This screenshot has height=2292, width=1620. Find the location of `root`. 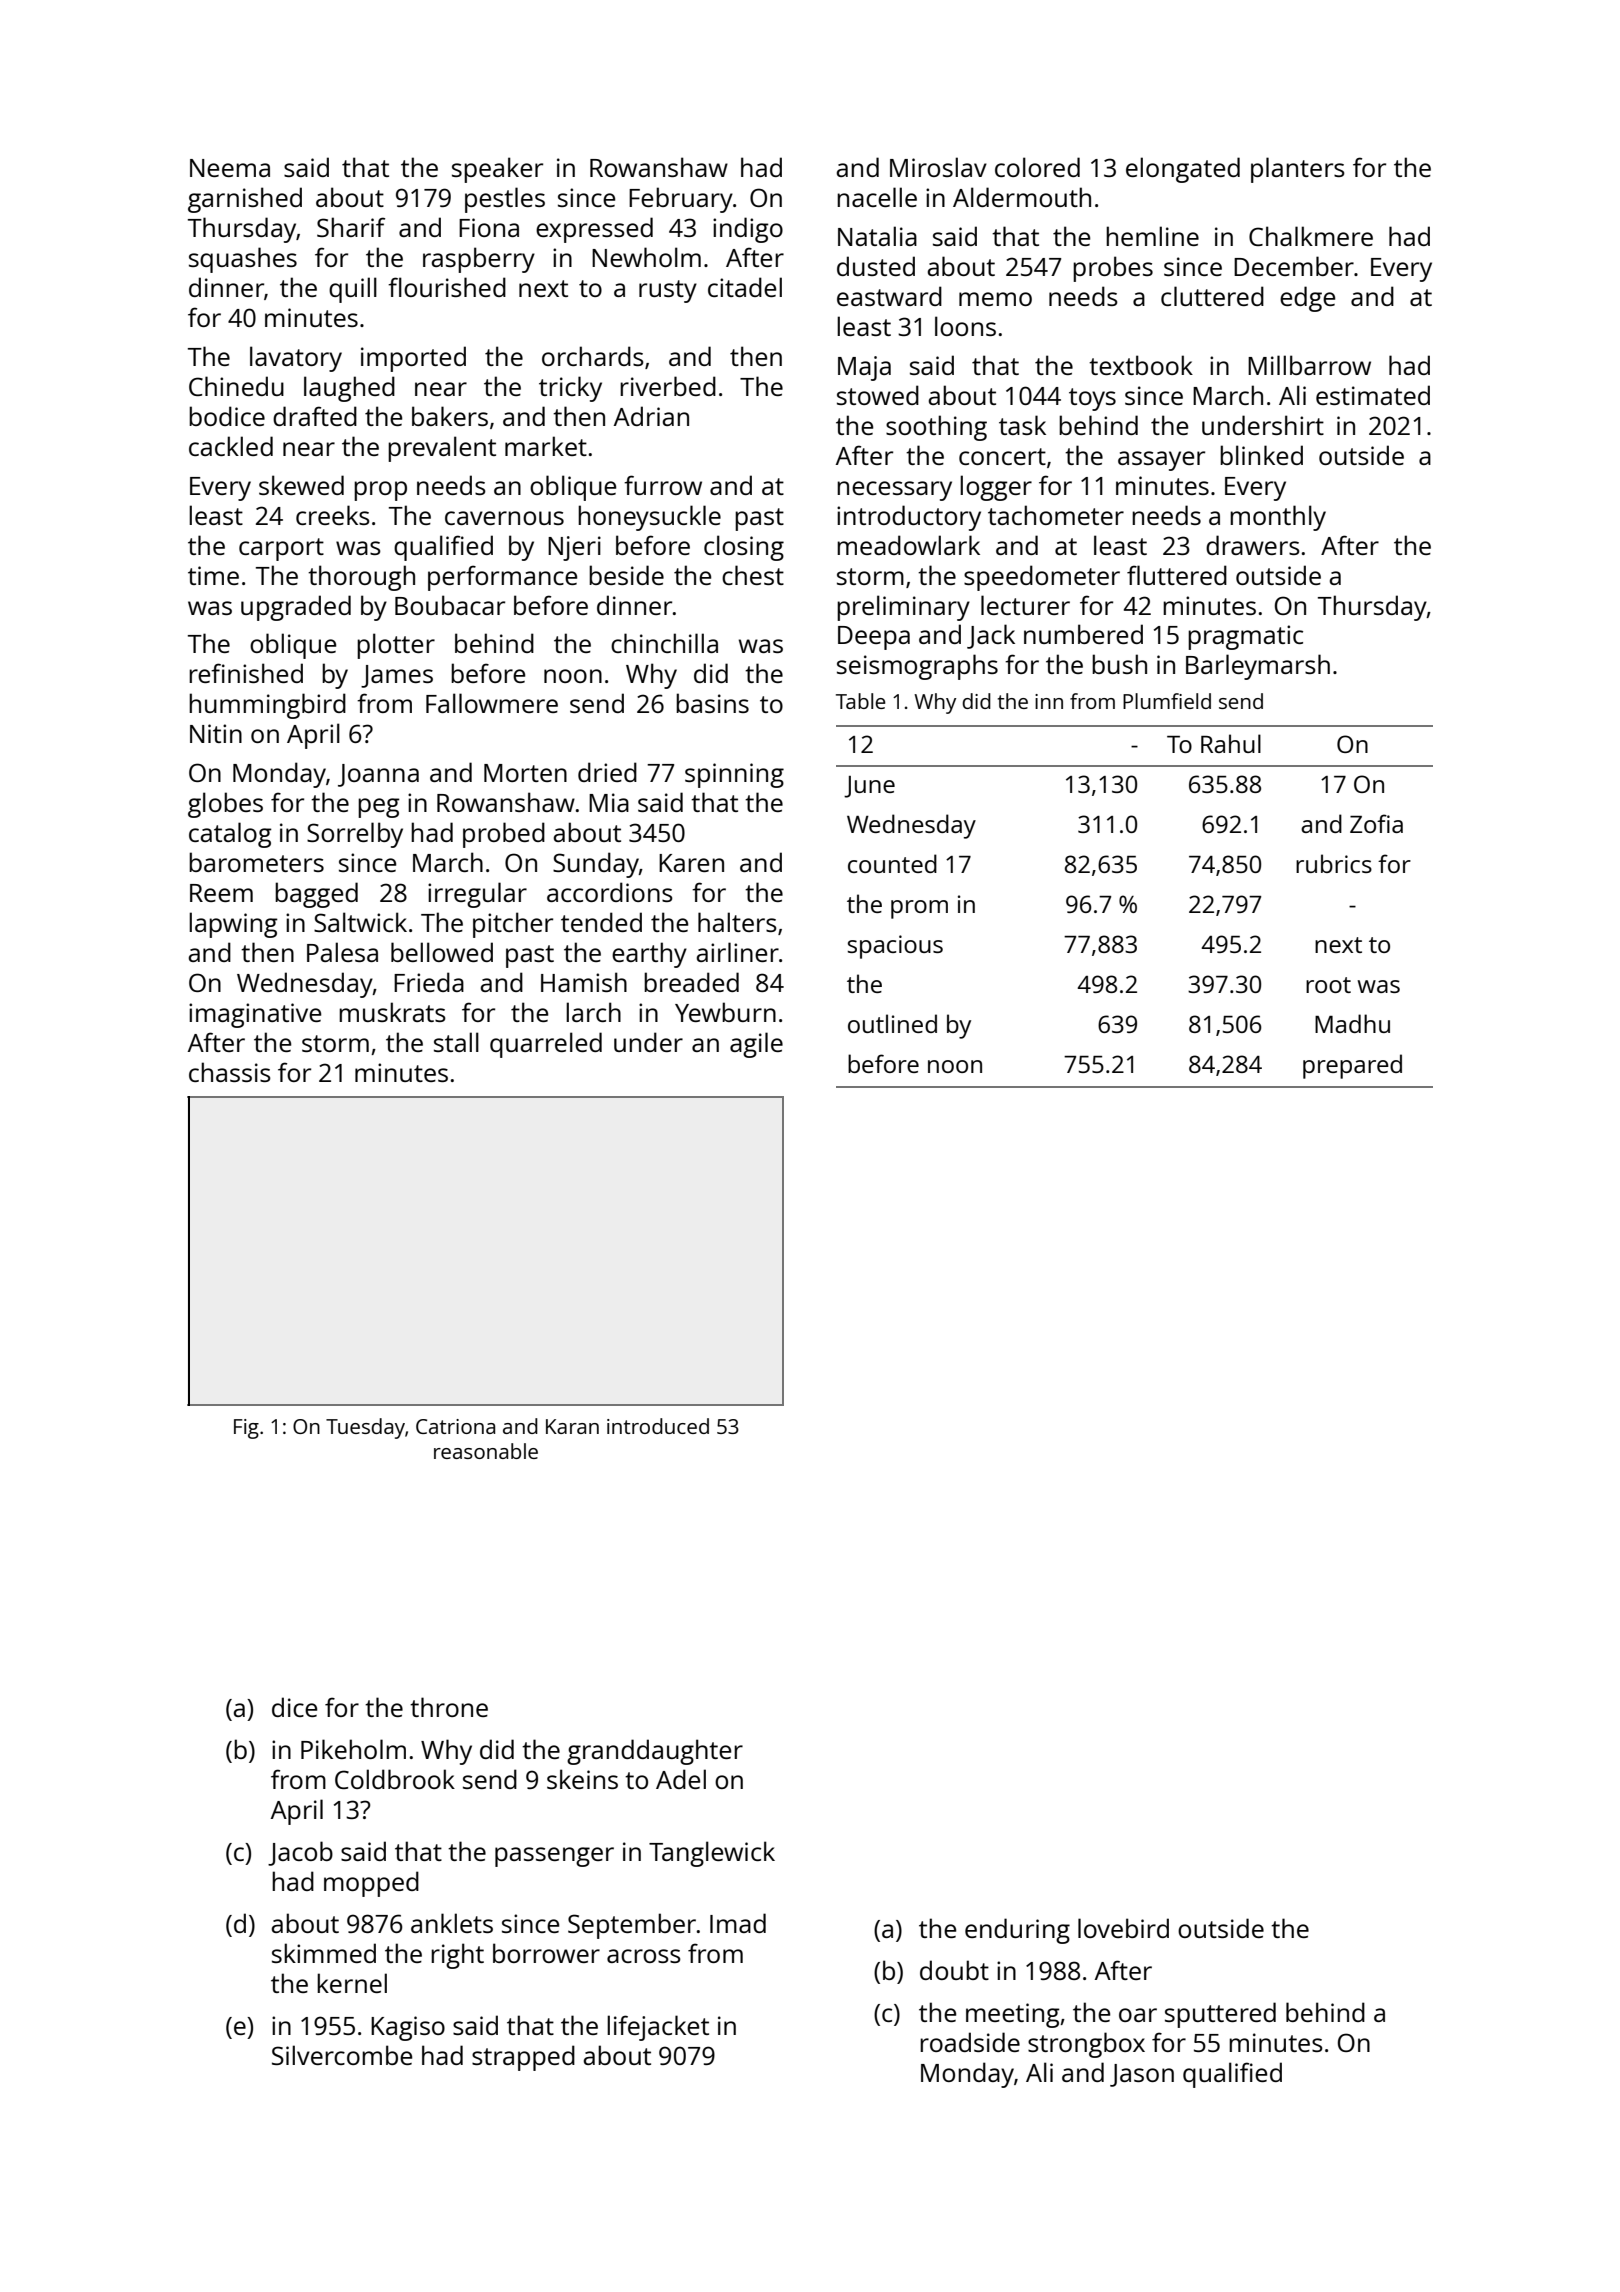

root is located at coordinates (1328, 985).
